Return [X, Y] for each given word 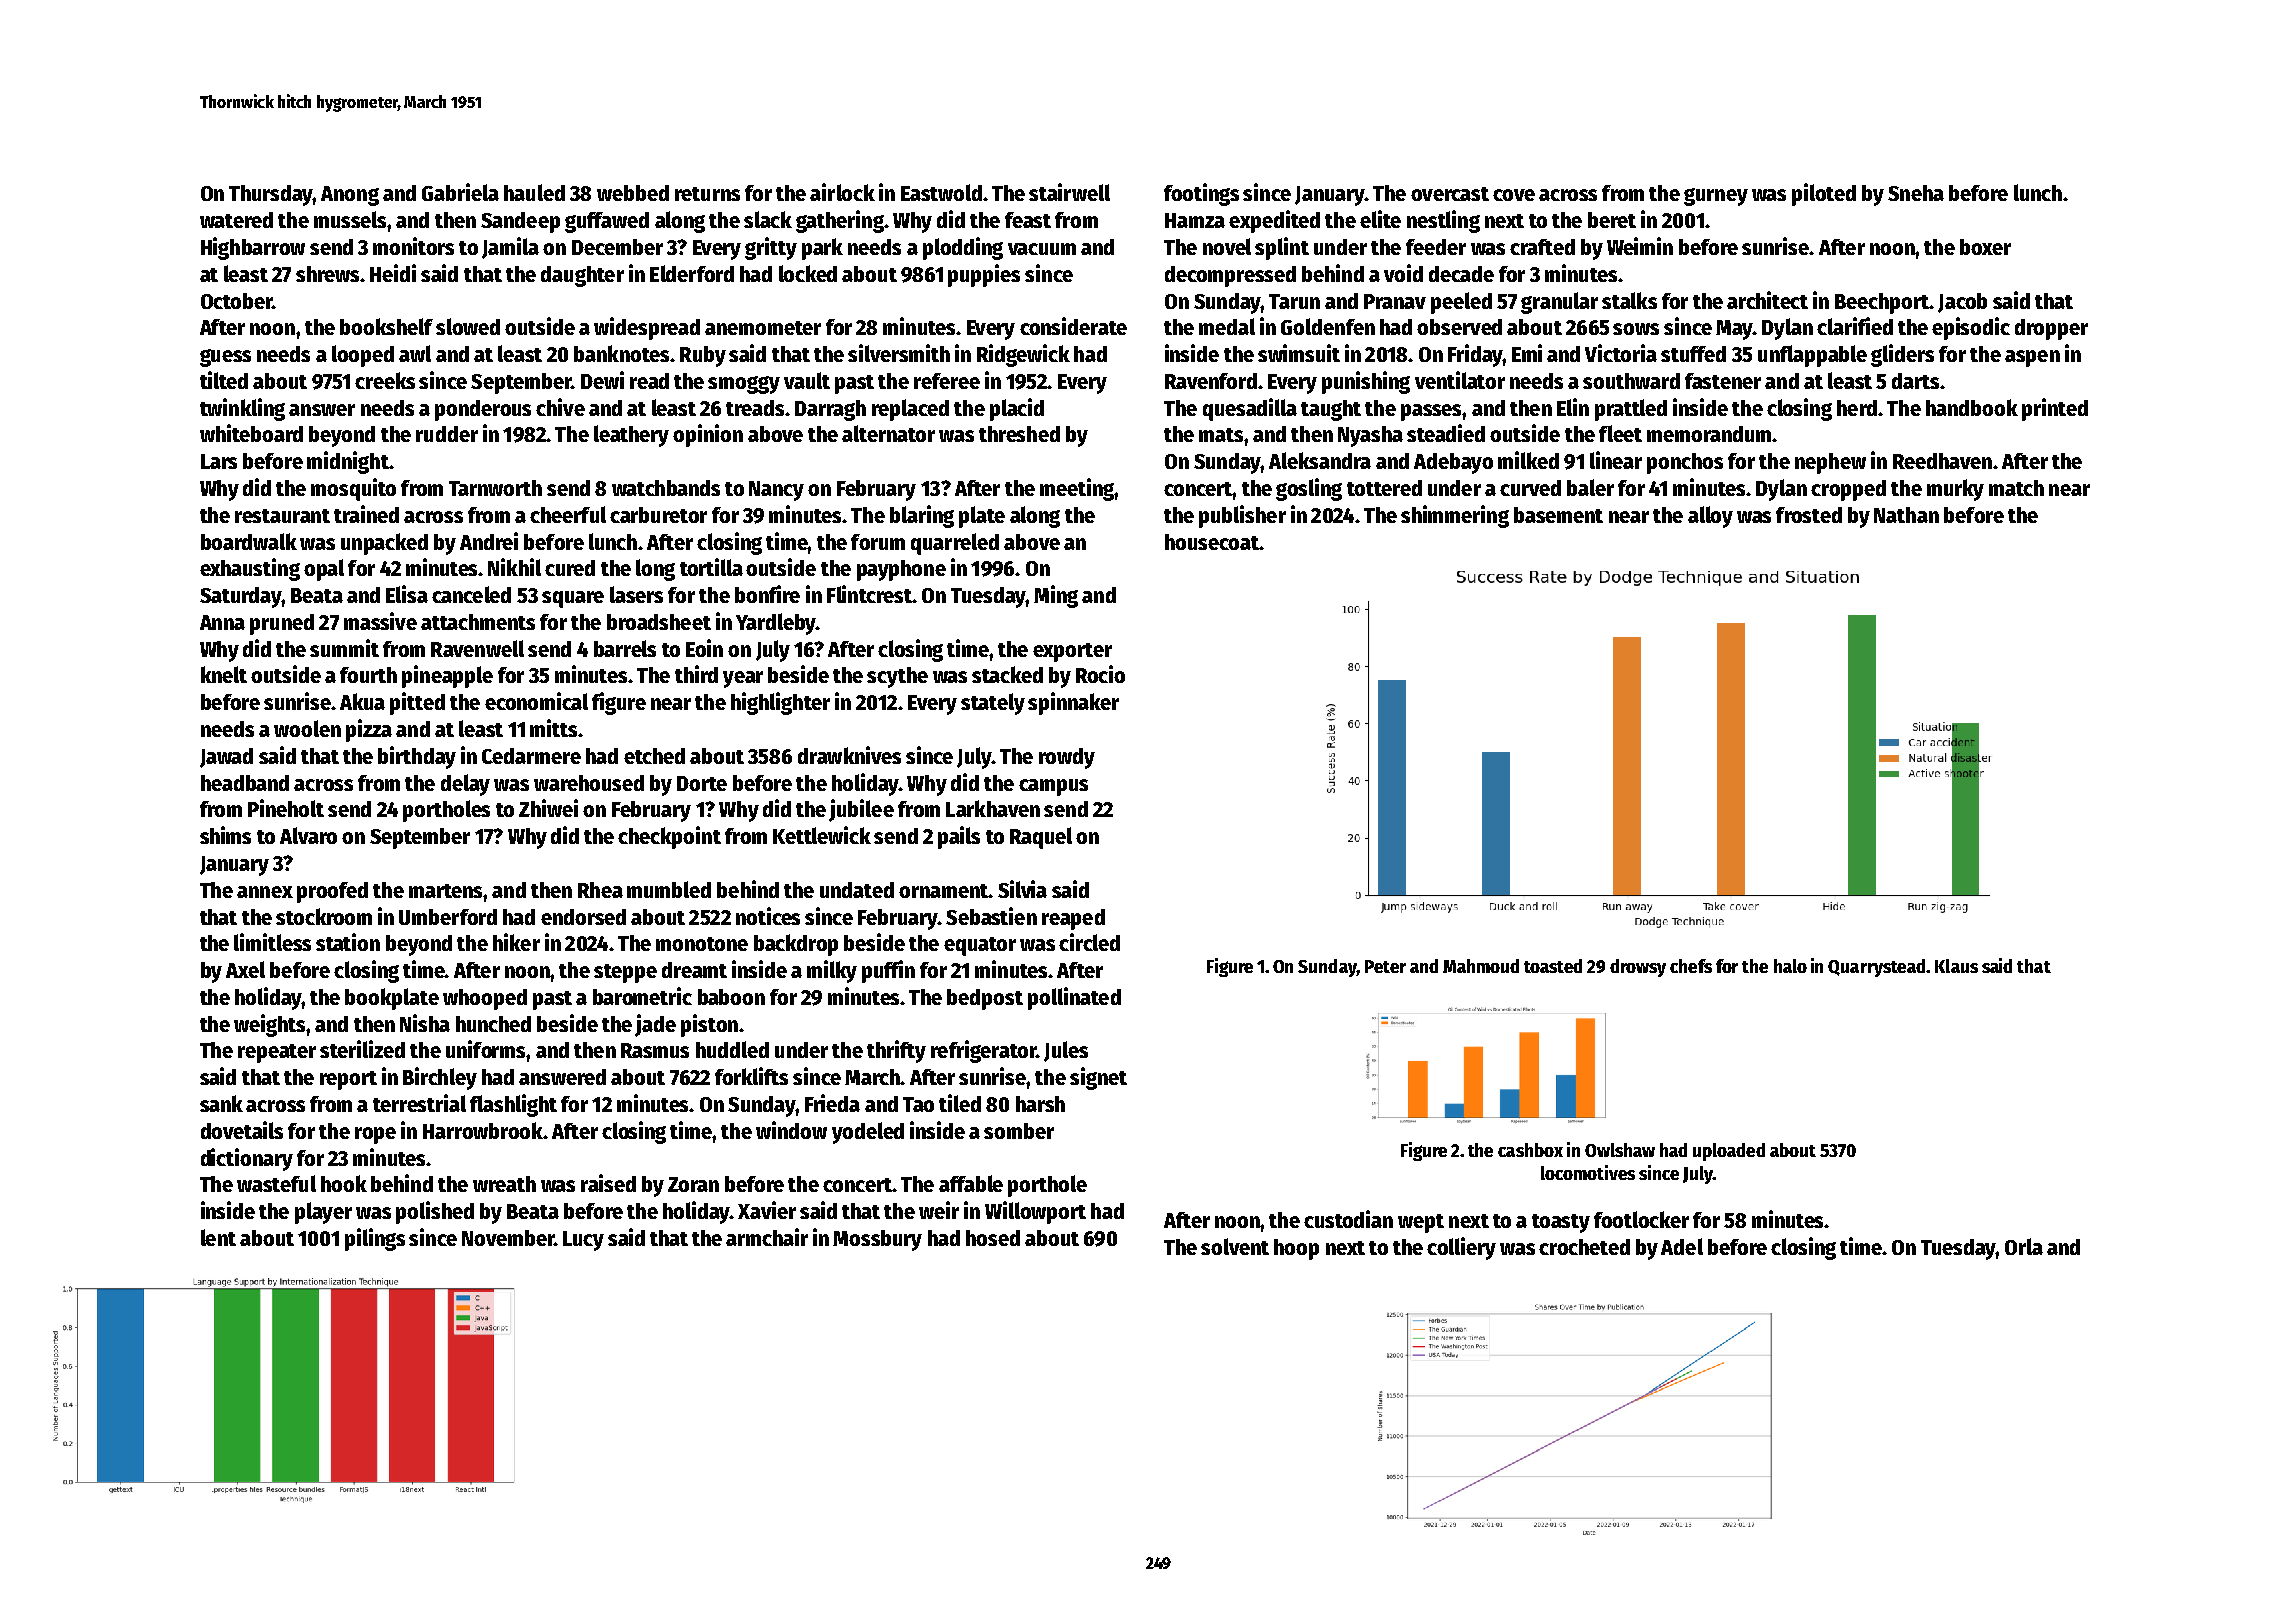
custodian [1348, 1219]
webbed [633, 193]
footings [1201, 194]
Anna [222, 622]
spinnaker [1073, 703]
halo [1790, 966]
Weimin [1640, 246]
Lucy [583, 1241]
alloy [1710, 517]
